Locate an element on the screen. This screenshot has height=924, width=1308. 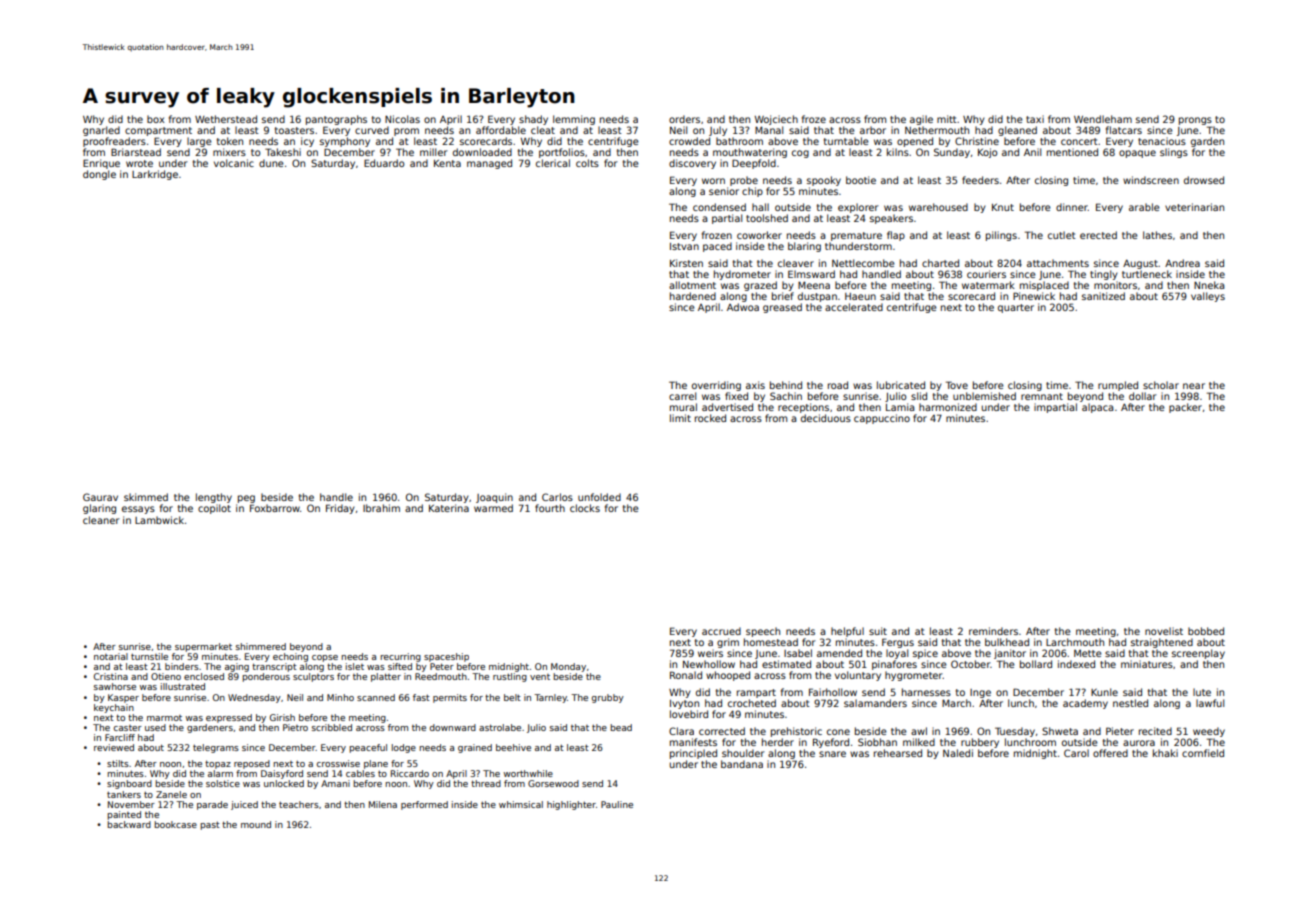
Kasper is located at coordinates (123, 698).
